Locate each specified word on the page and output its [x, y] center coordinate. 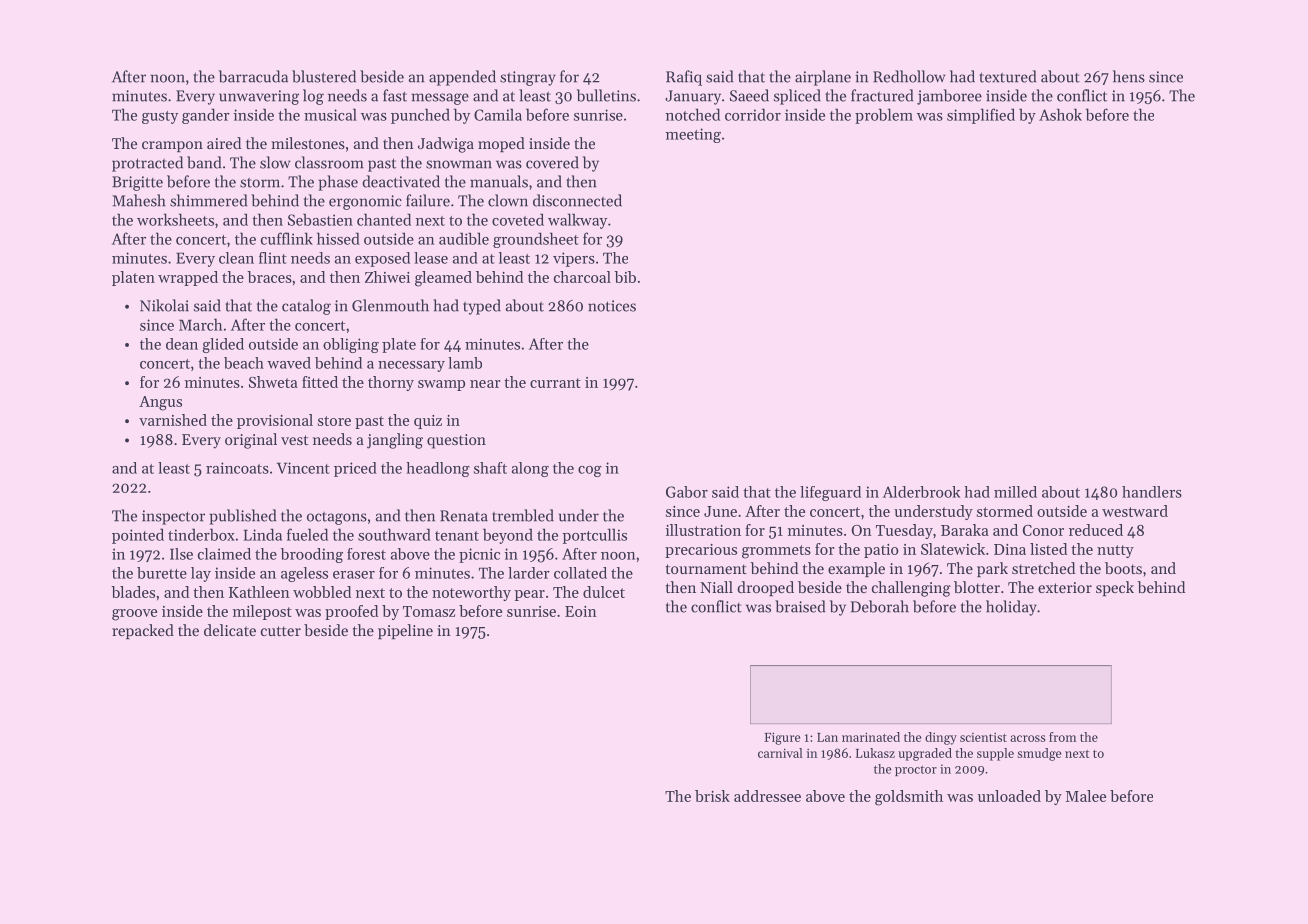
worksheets [175, 219]
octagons [337, 518]
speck [1115, 588]
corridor [753, 114]
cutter [281, 631]
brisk [712, 796]
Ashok [1060, 114]
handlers [1152, 492]
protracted [147, 164]
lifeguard [830, 493]
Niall [716, 587]
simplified [981, 116]
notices [612, 306]
